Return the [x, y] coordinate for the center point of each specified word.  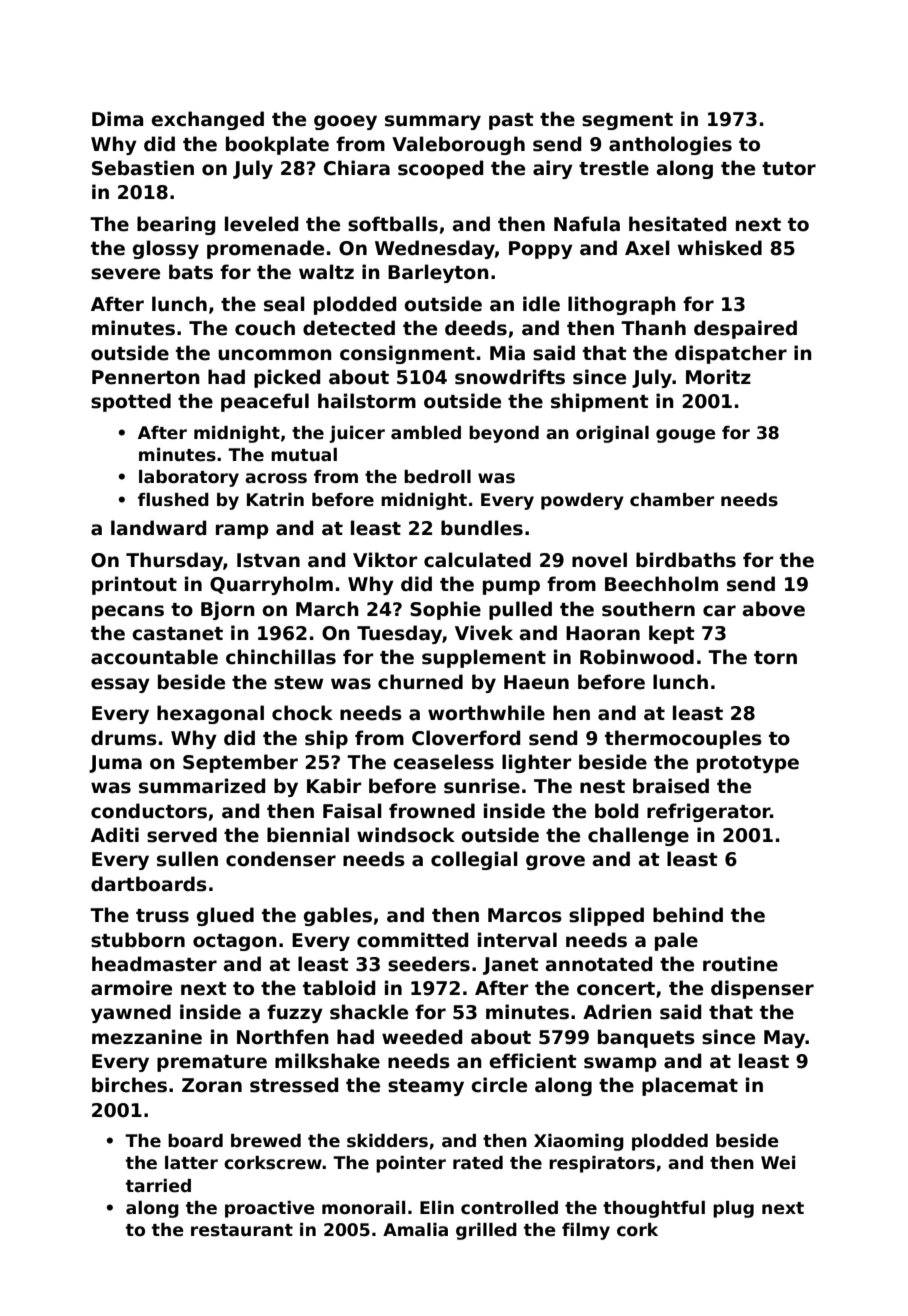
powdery [582, 501]
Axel [647, 248]
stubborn [138, 940]
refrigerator [708, 812]
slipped [606, 916]
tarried [158, 1186]
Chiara [357, 168]
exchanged [207, 120]
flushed [173, 500]
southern [648, 609]
